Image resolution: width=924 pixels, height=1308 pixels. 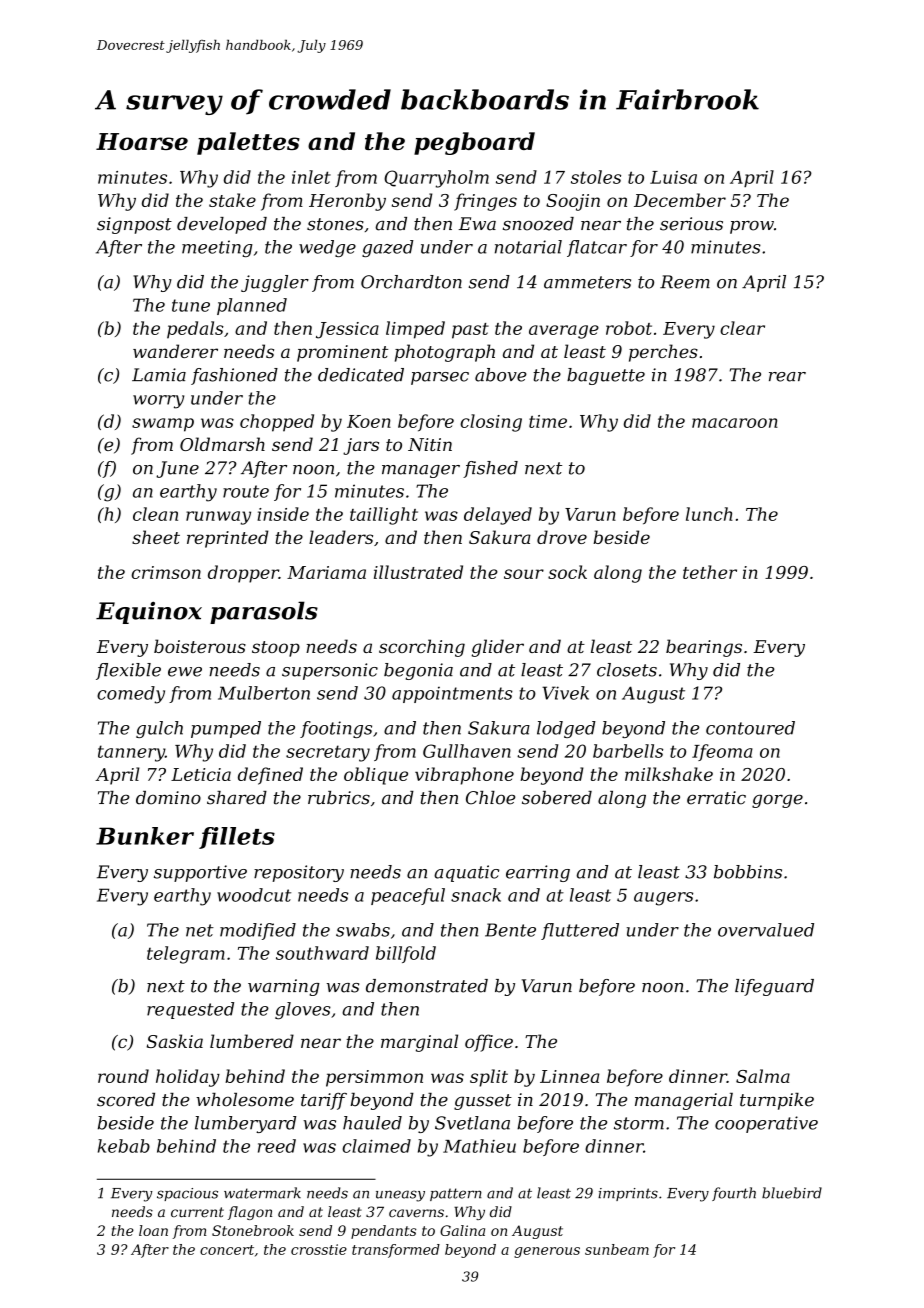 What do you see at coordinates (617, 1249) in the screenshot?
I see `sunbeam` at bounding box center [617, 1249].
